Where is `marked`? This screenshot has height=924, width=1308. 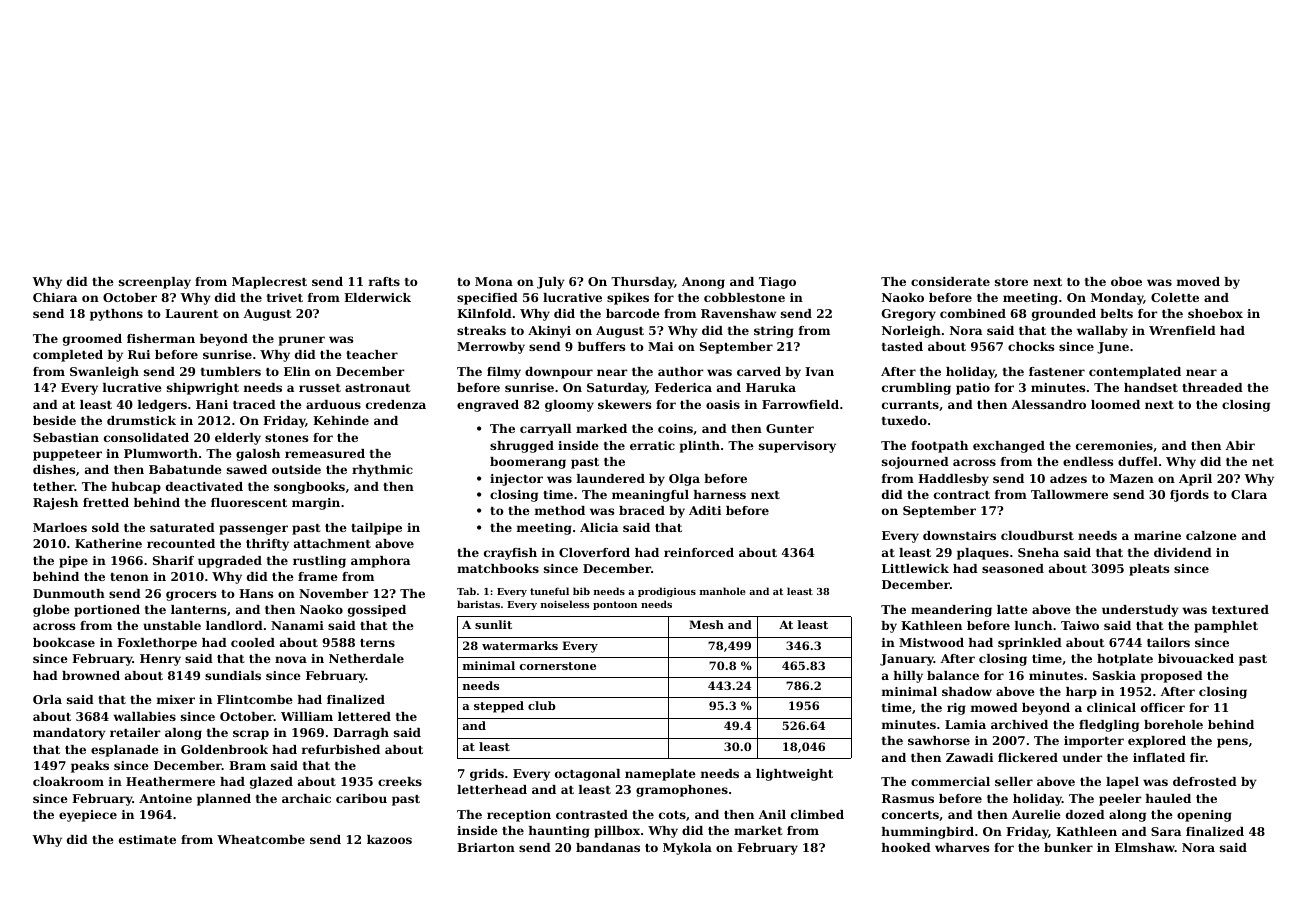
marked is located at coordinates (601, 428).
